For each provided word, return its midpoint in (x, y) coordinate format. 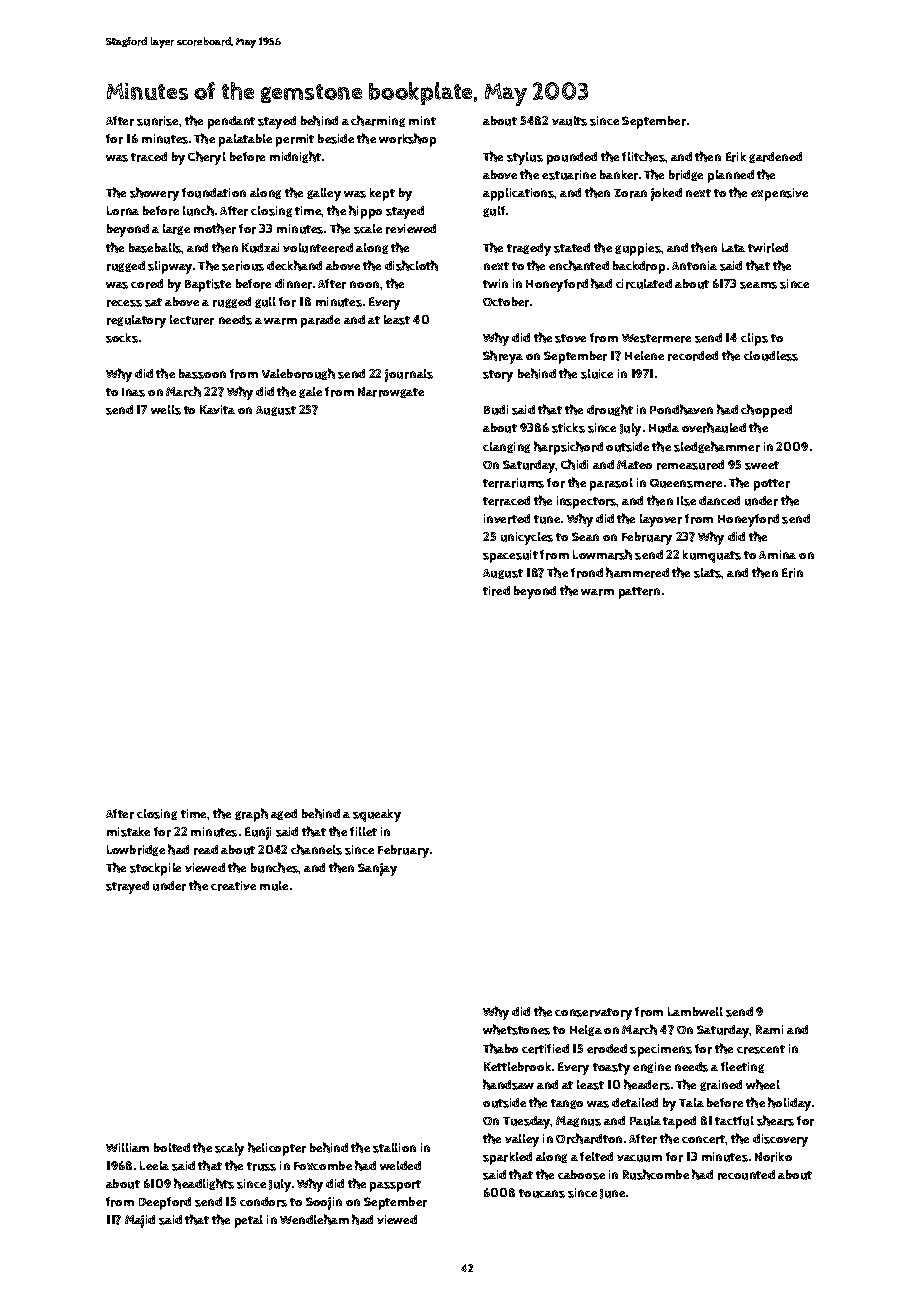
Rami (769, 1029)
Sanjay (377, 869)
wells (166, 410)
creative (233, 886)
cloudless (771, 356)
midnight (295, 157)
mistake (128, 832)
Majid (140, 1221)
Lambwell (695, 1011)
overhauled (714, 427)
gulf (494, 211)
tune (547, 519)
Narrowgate (391, 392)
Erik (736, 157)
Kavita (217, 409)
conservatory (593, 1014)
